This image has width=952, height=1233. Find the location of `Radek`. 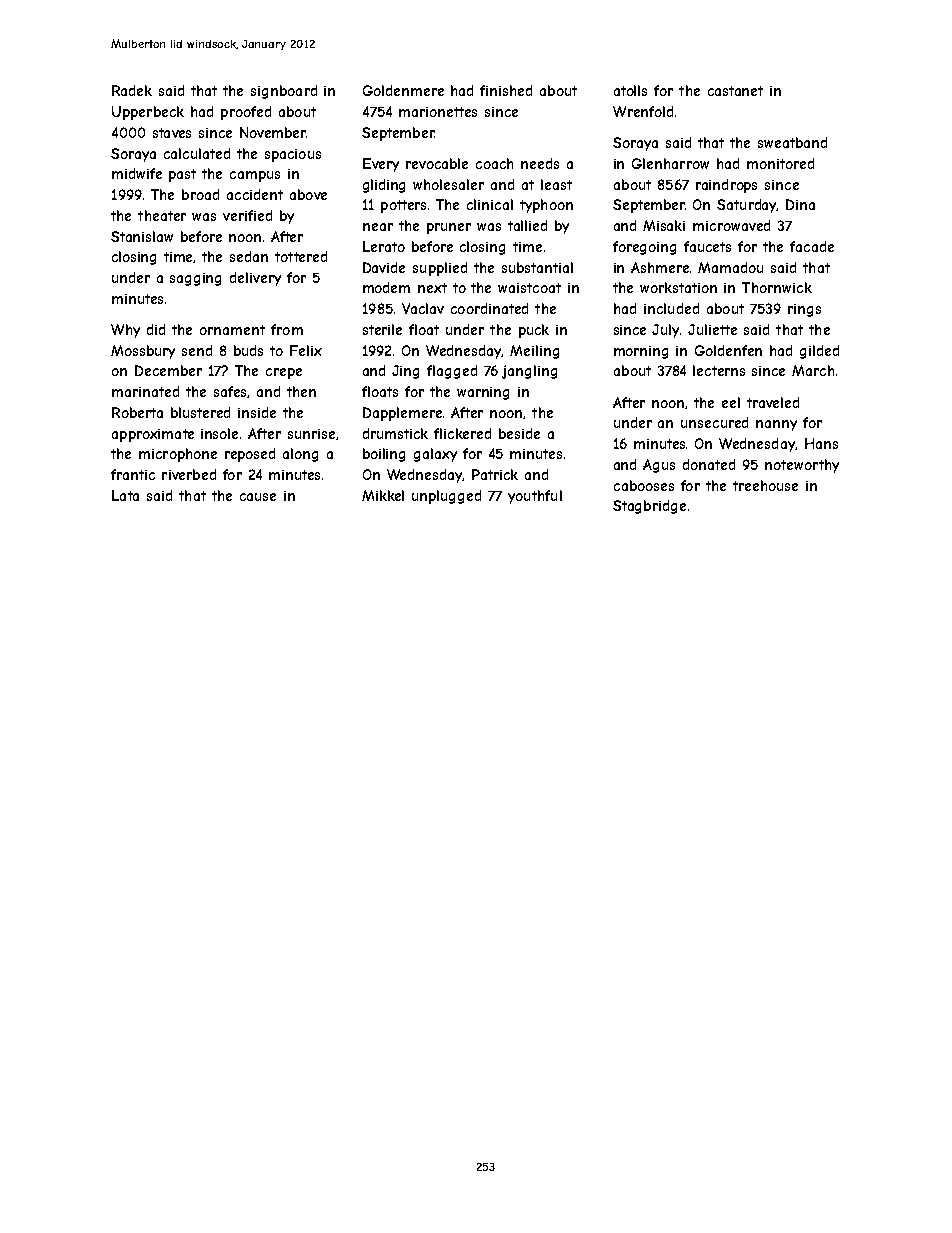

Radek is located at coordinates (132, 90).
